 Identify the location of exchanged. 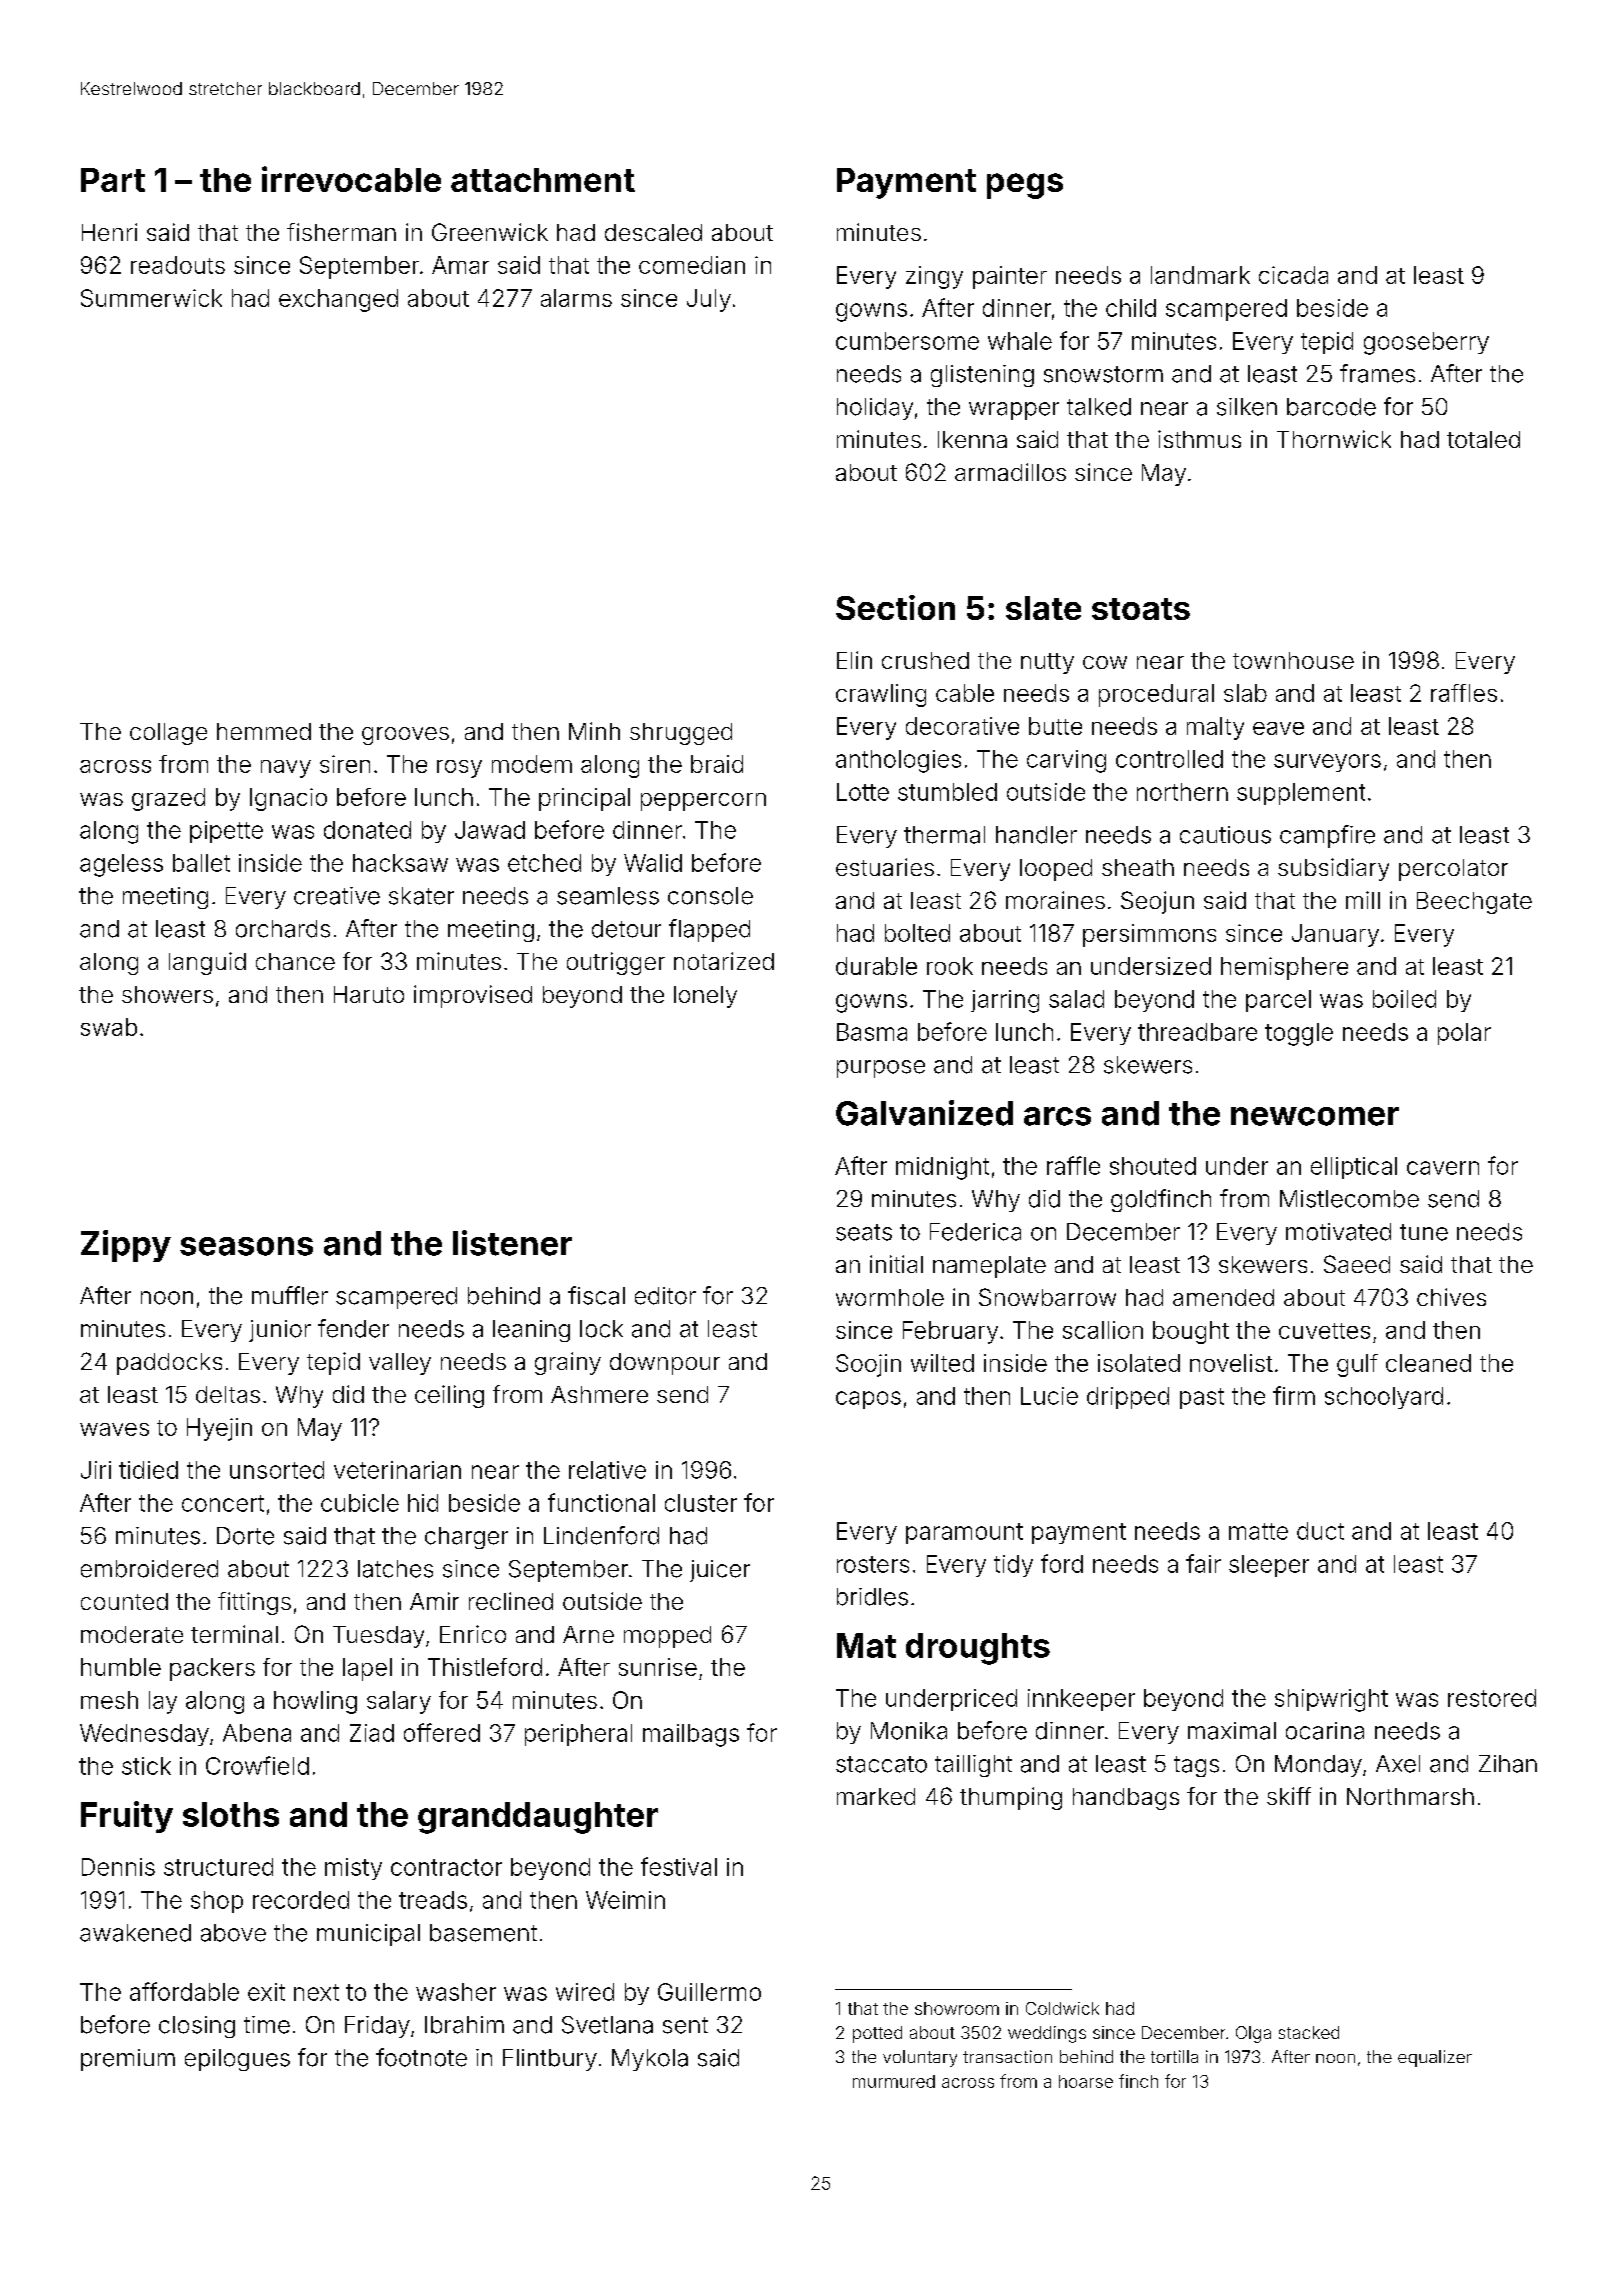
(338, 300).
